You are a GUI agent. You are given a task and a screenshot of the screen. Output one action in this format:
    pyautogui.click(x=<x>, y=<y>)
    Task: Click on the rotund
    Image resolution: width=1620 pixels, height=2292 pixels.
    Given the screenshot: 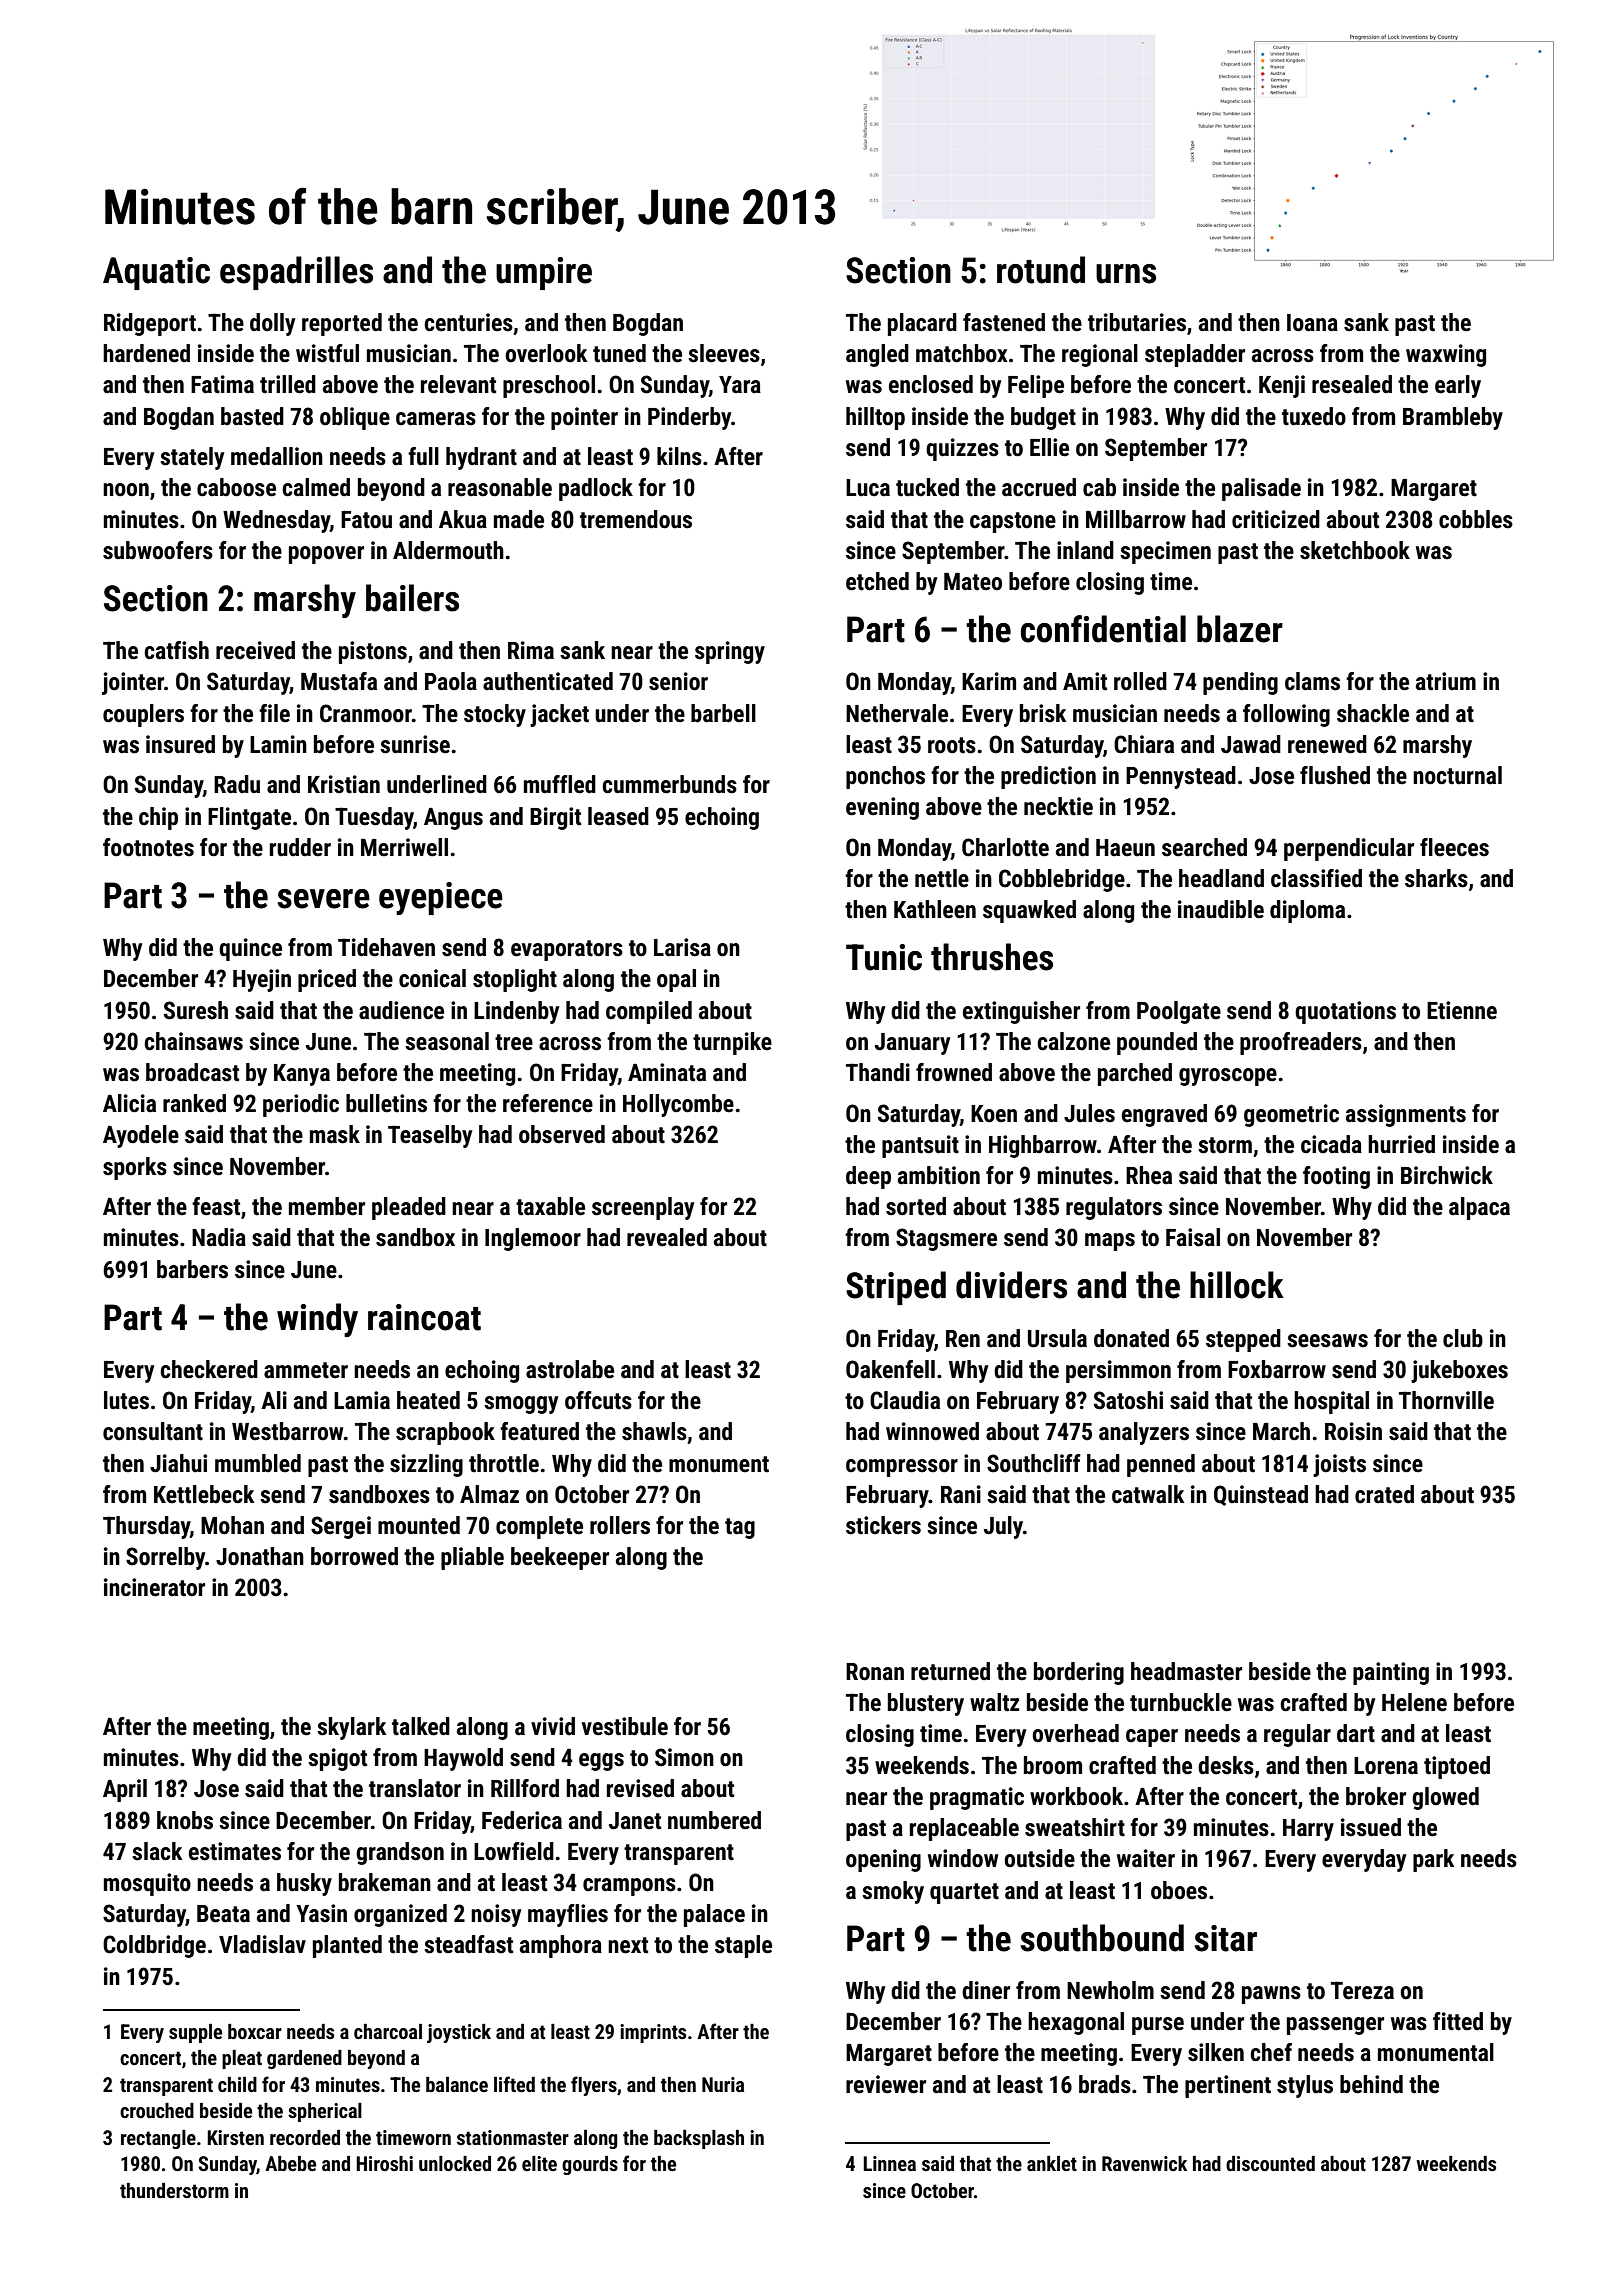 What is the action you would take?
    pyautogui.click(x=1041, y=270)
